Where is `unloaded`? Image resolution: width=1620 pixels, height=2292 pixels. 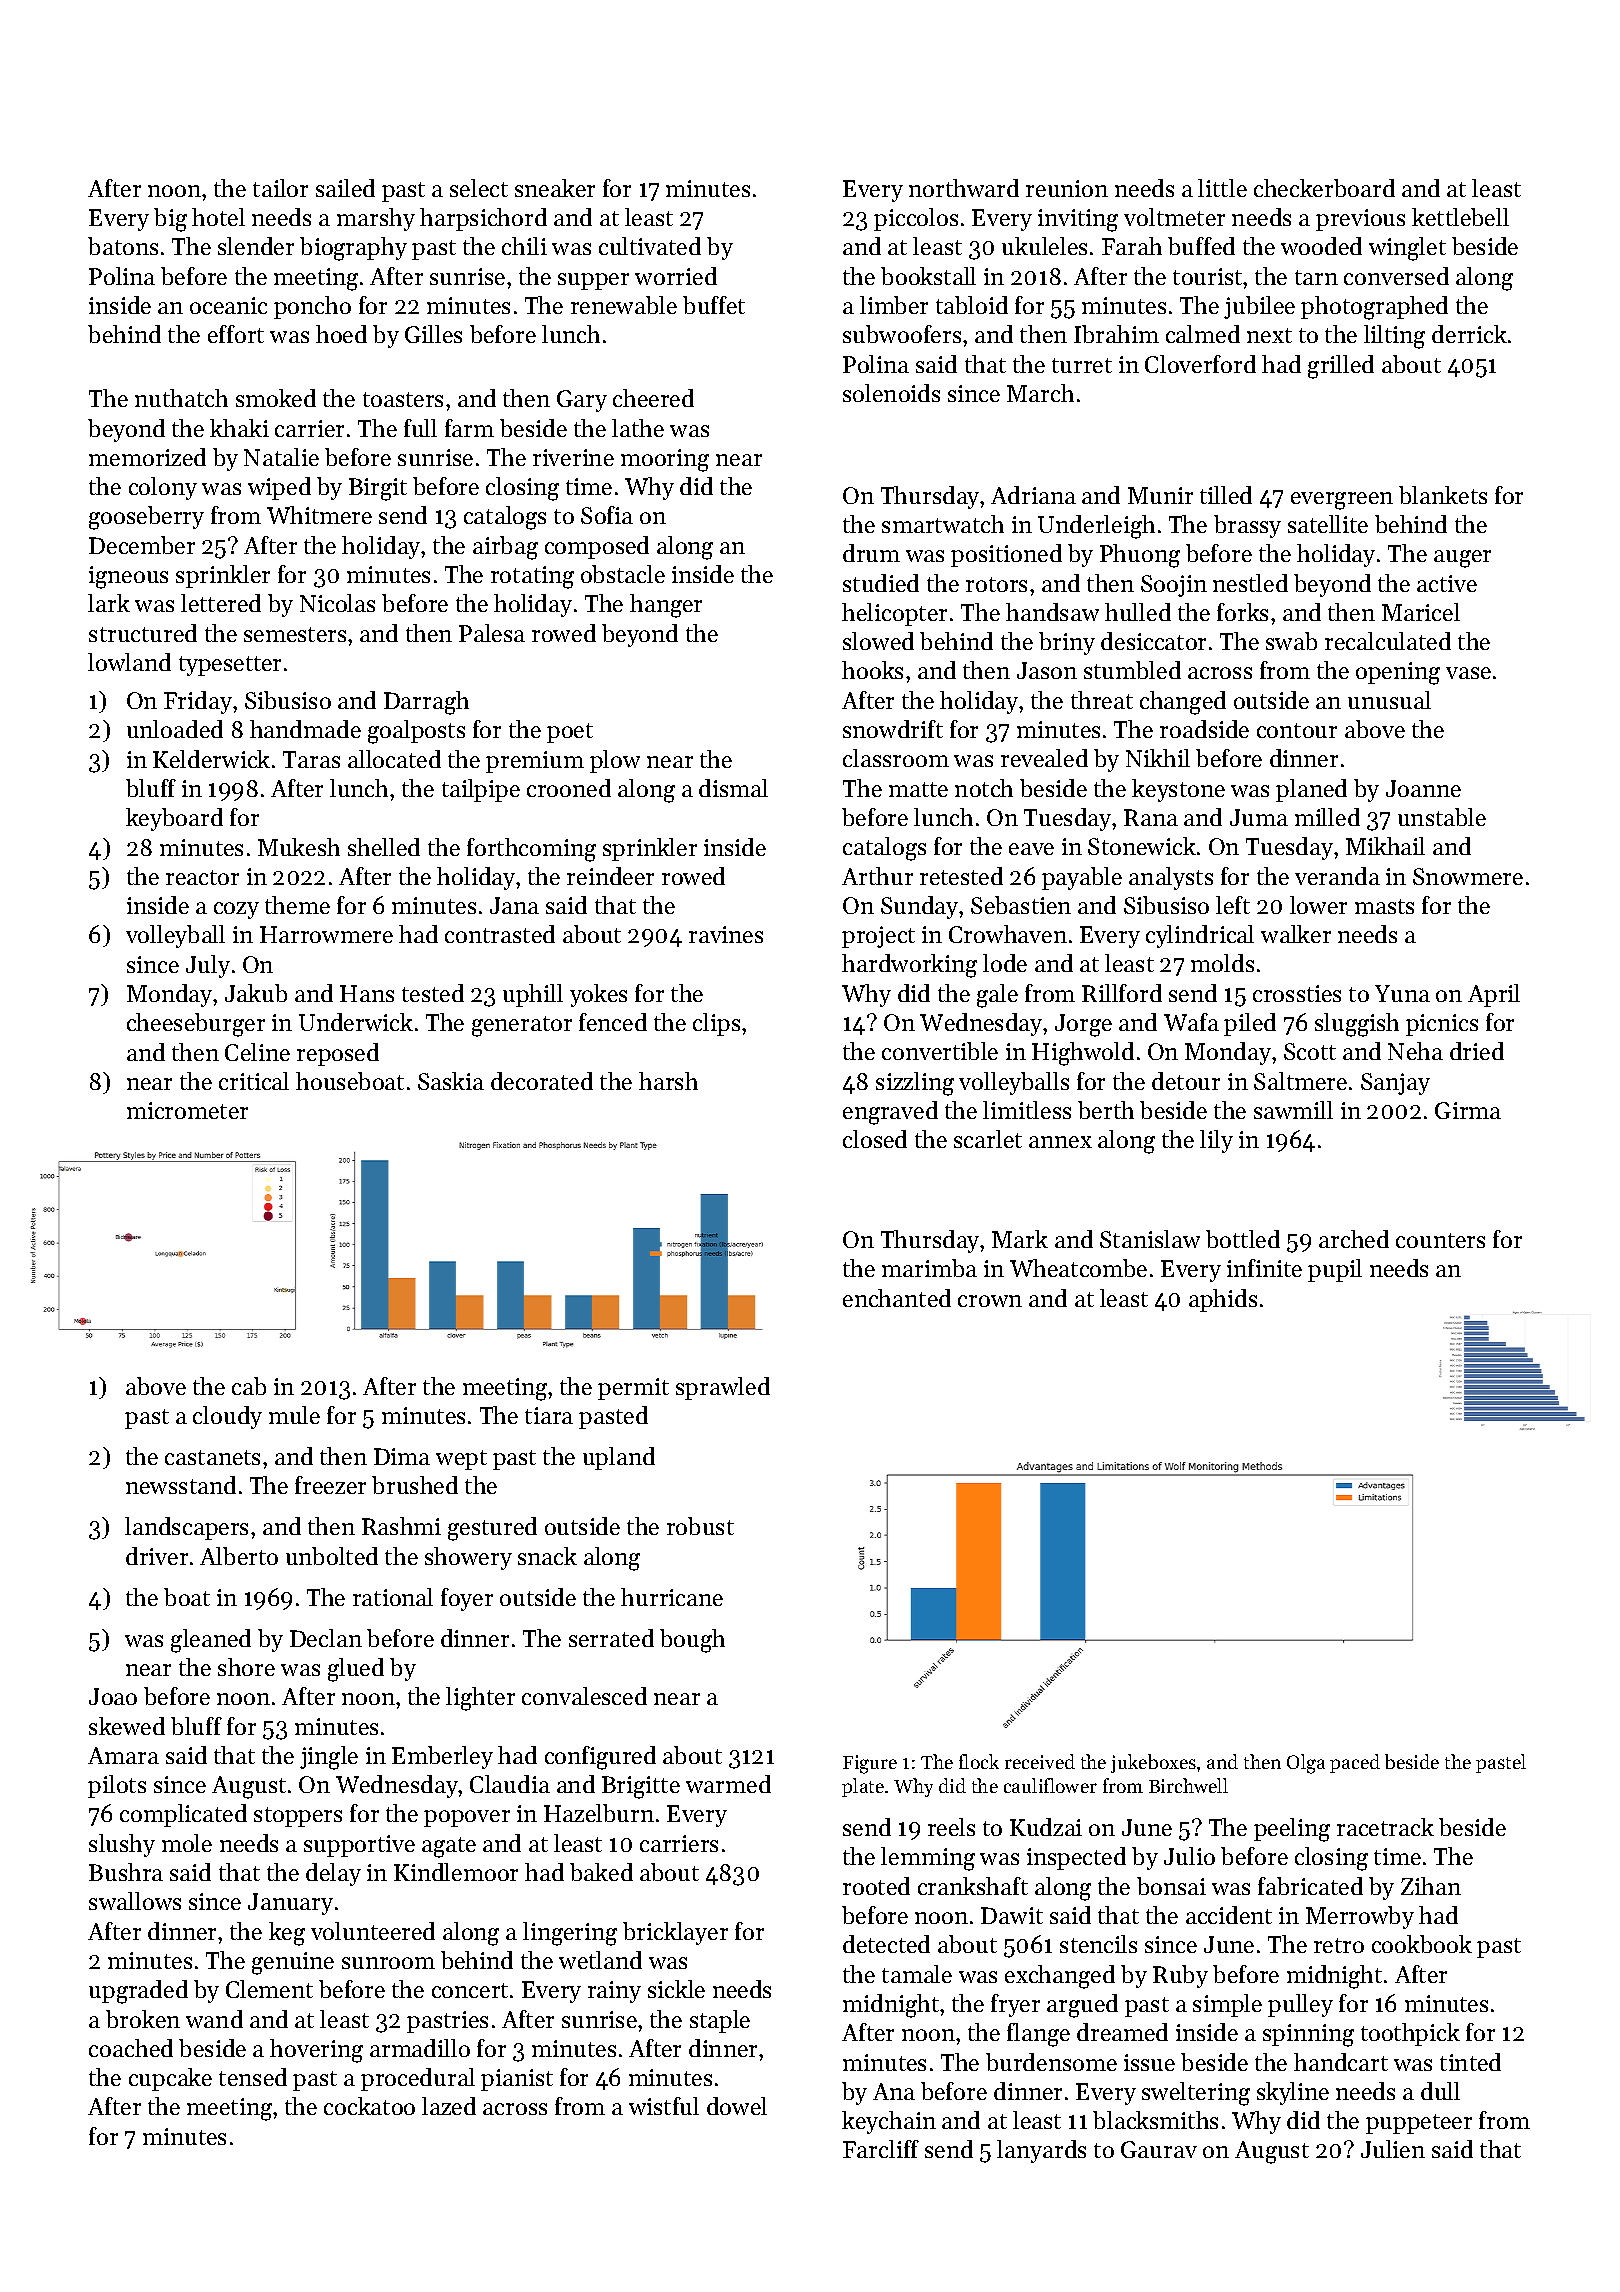 unloaded is located at coordinates (175, 729).
